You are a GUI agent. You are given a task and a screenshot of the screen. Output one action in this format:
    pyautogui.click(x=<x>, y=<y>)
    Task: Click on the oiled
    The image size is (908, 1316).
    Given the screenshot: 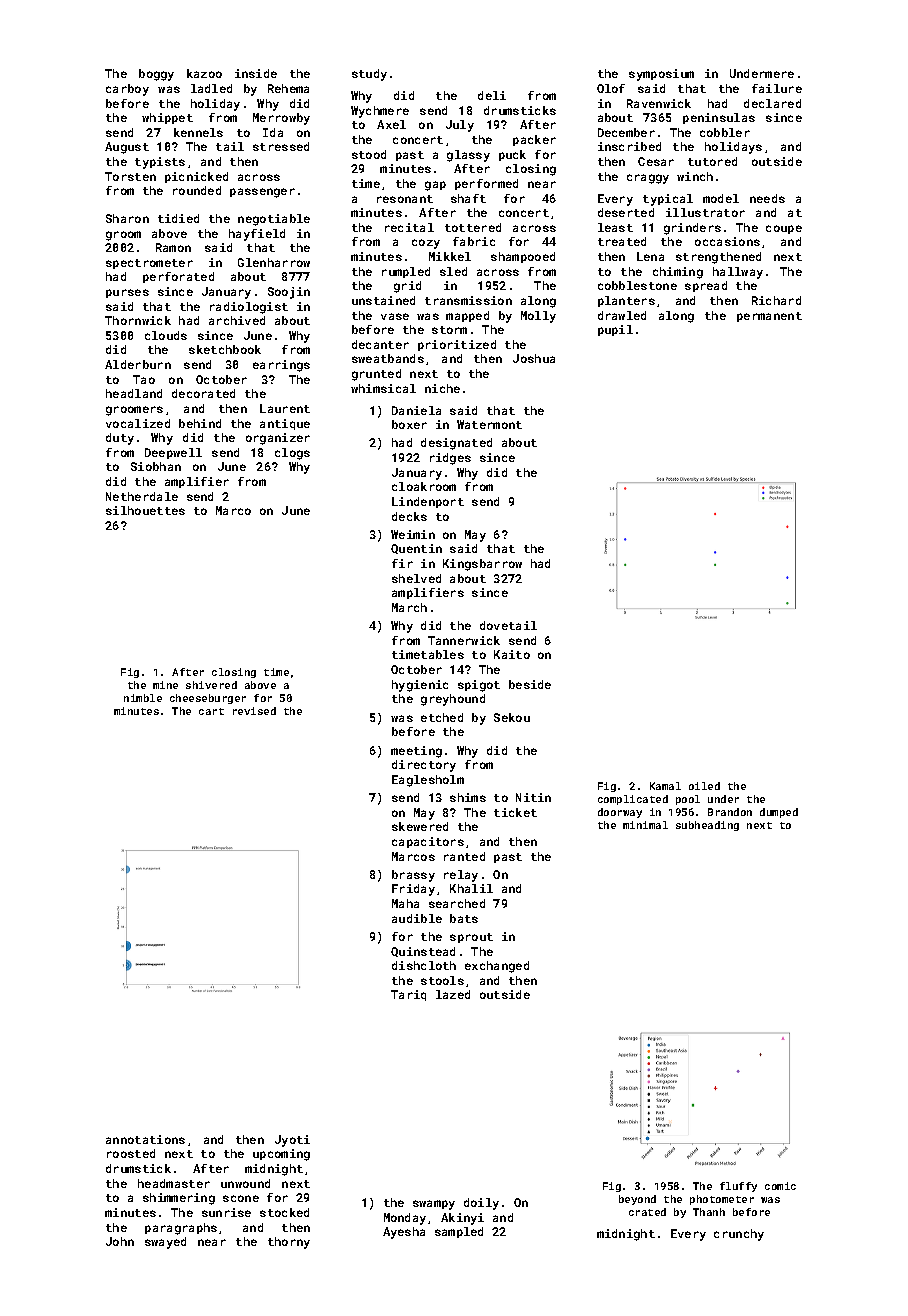 What is the action you would take?
    pyautogui.click(x=704, y=786)
